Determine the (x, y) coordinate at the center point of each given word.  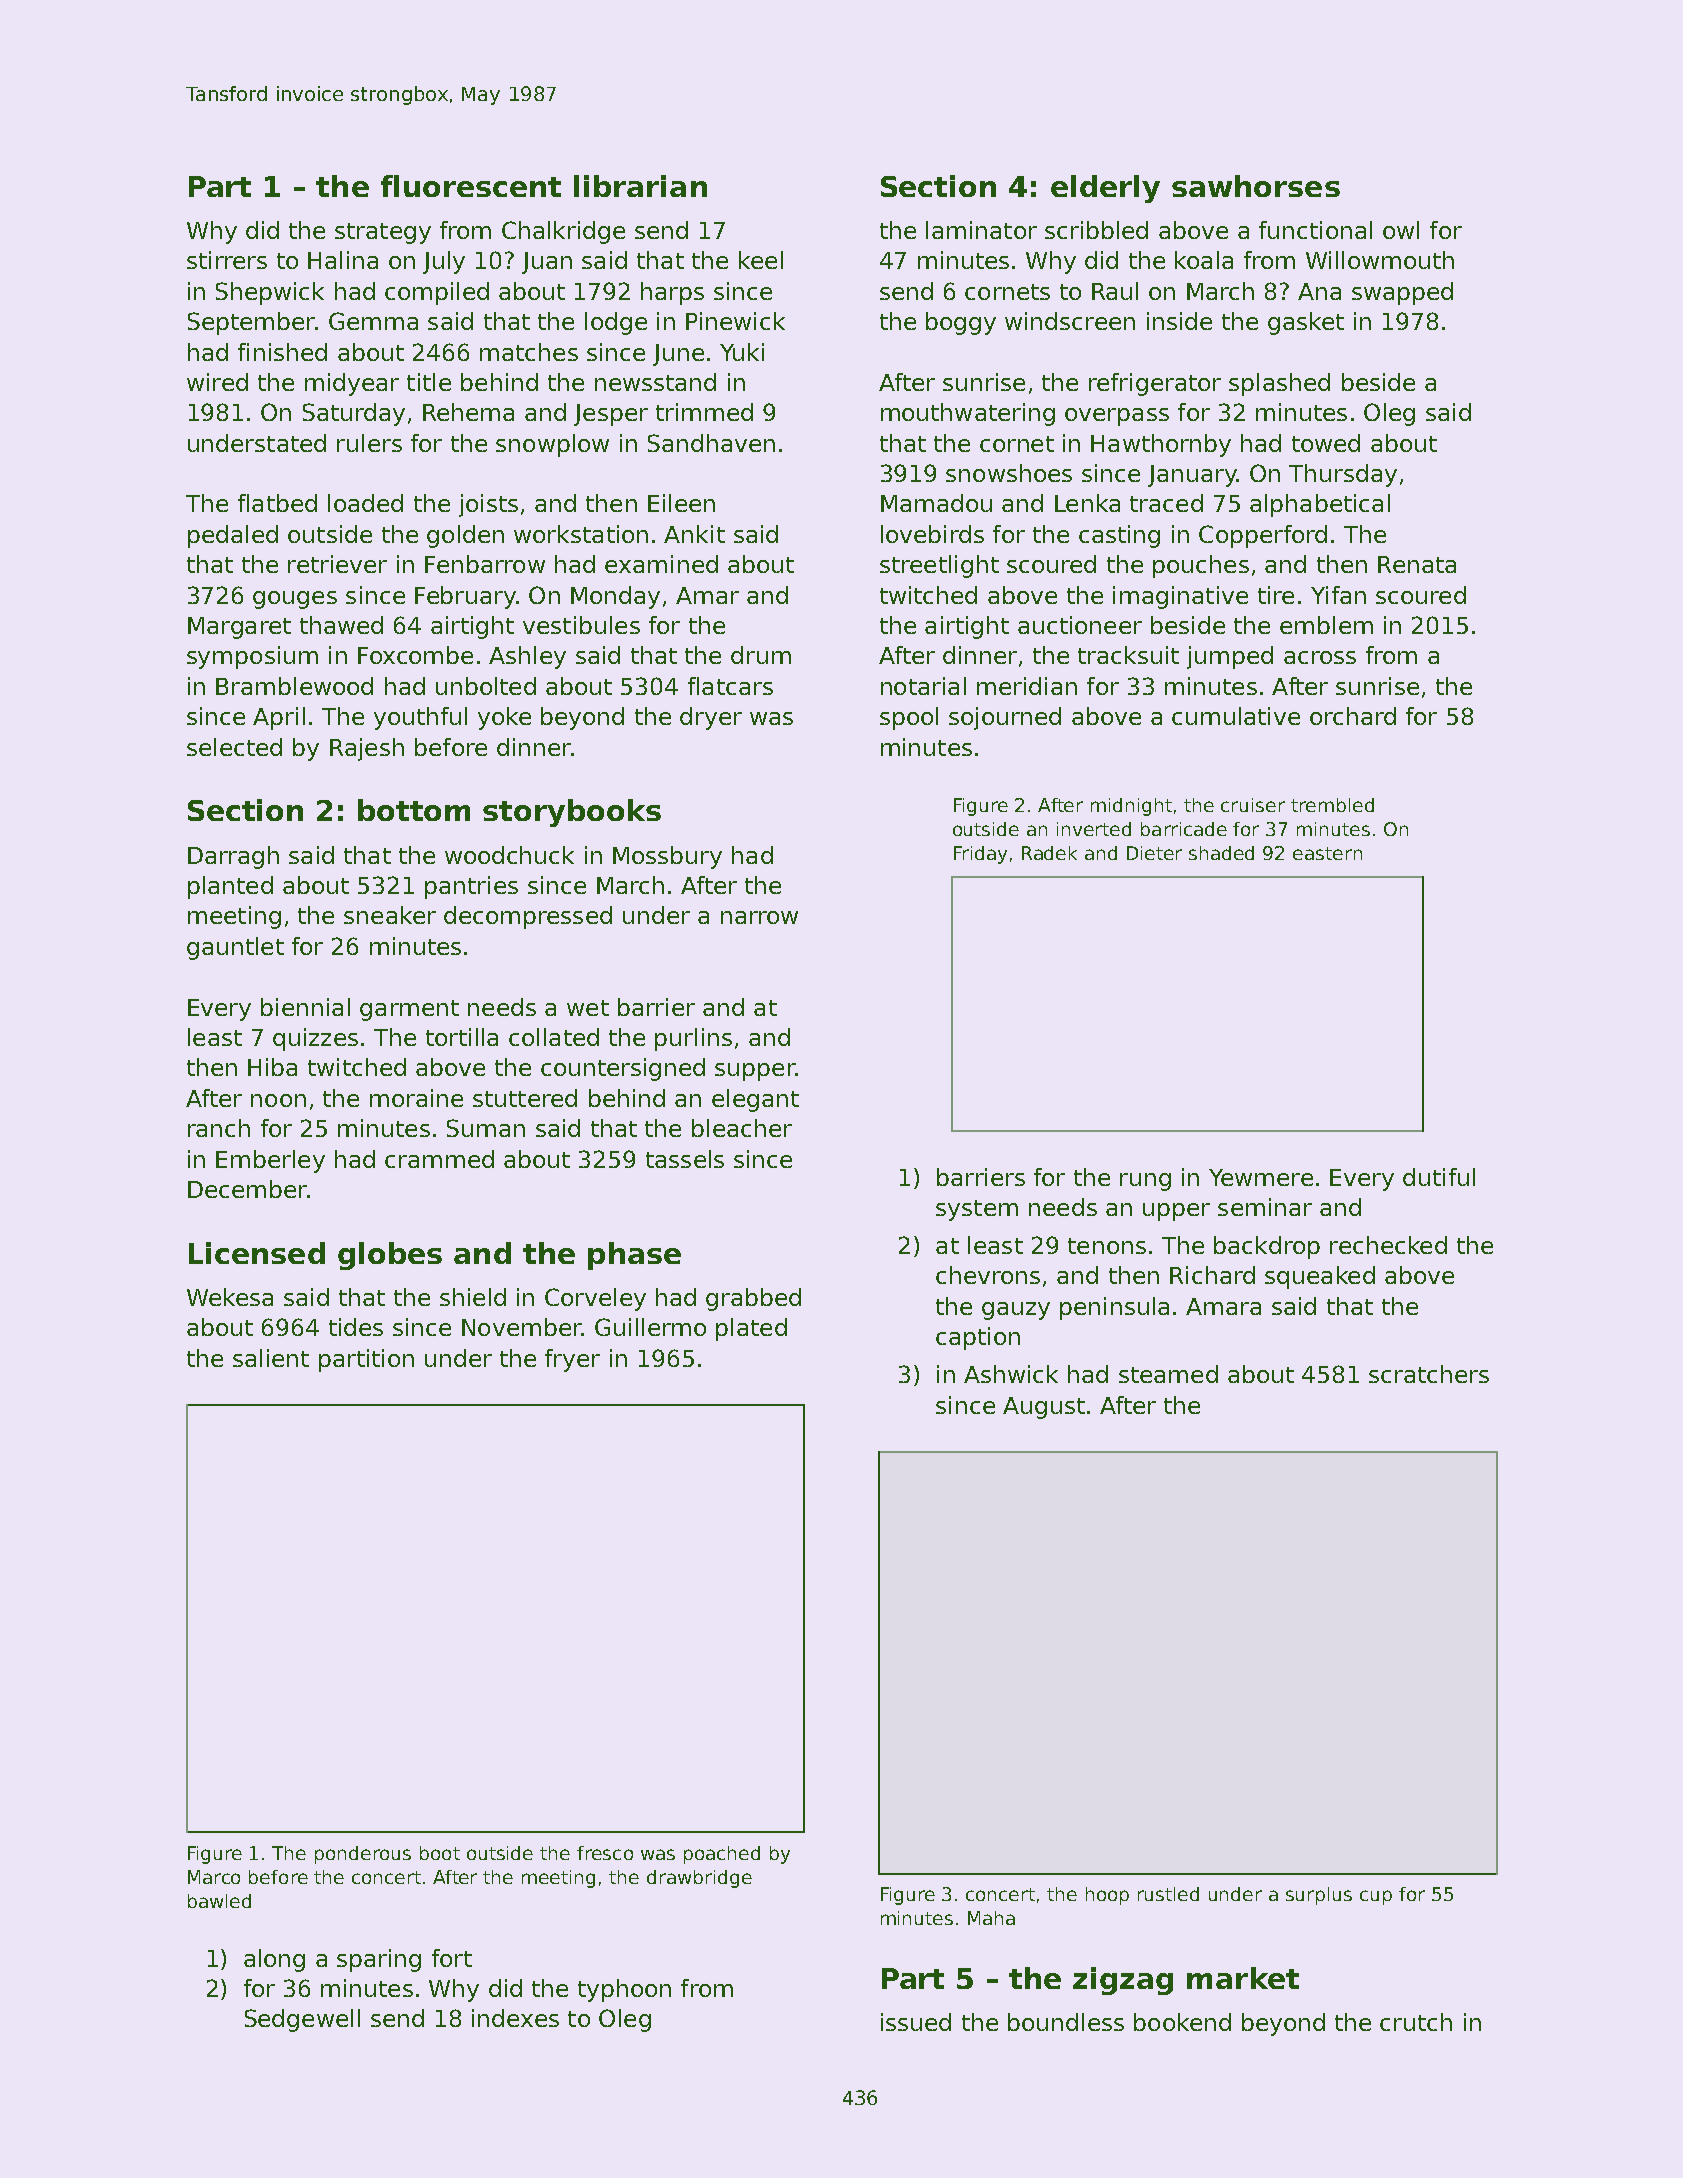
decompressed (528, 917)
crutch (1416, 2022)
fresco (605, 1853)
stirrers (227, 260)
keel (761, 260)
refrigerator (1155, 384)
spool (909, 718)
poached (722, 1855)
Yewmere (1261, 1177)
